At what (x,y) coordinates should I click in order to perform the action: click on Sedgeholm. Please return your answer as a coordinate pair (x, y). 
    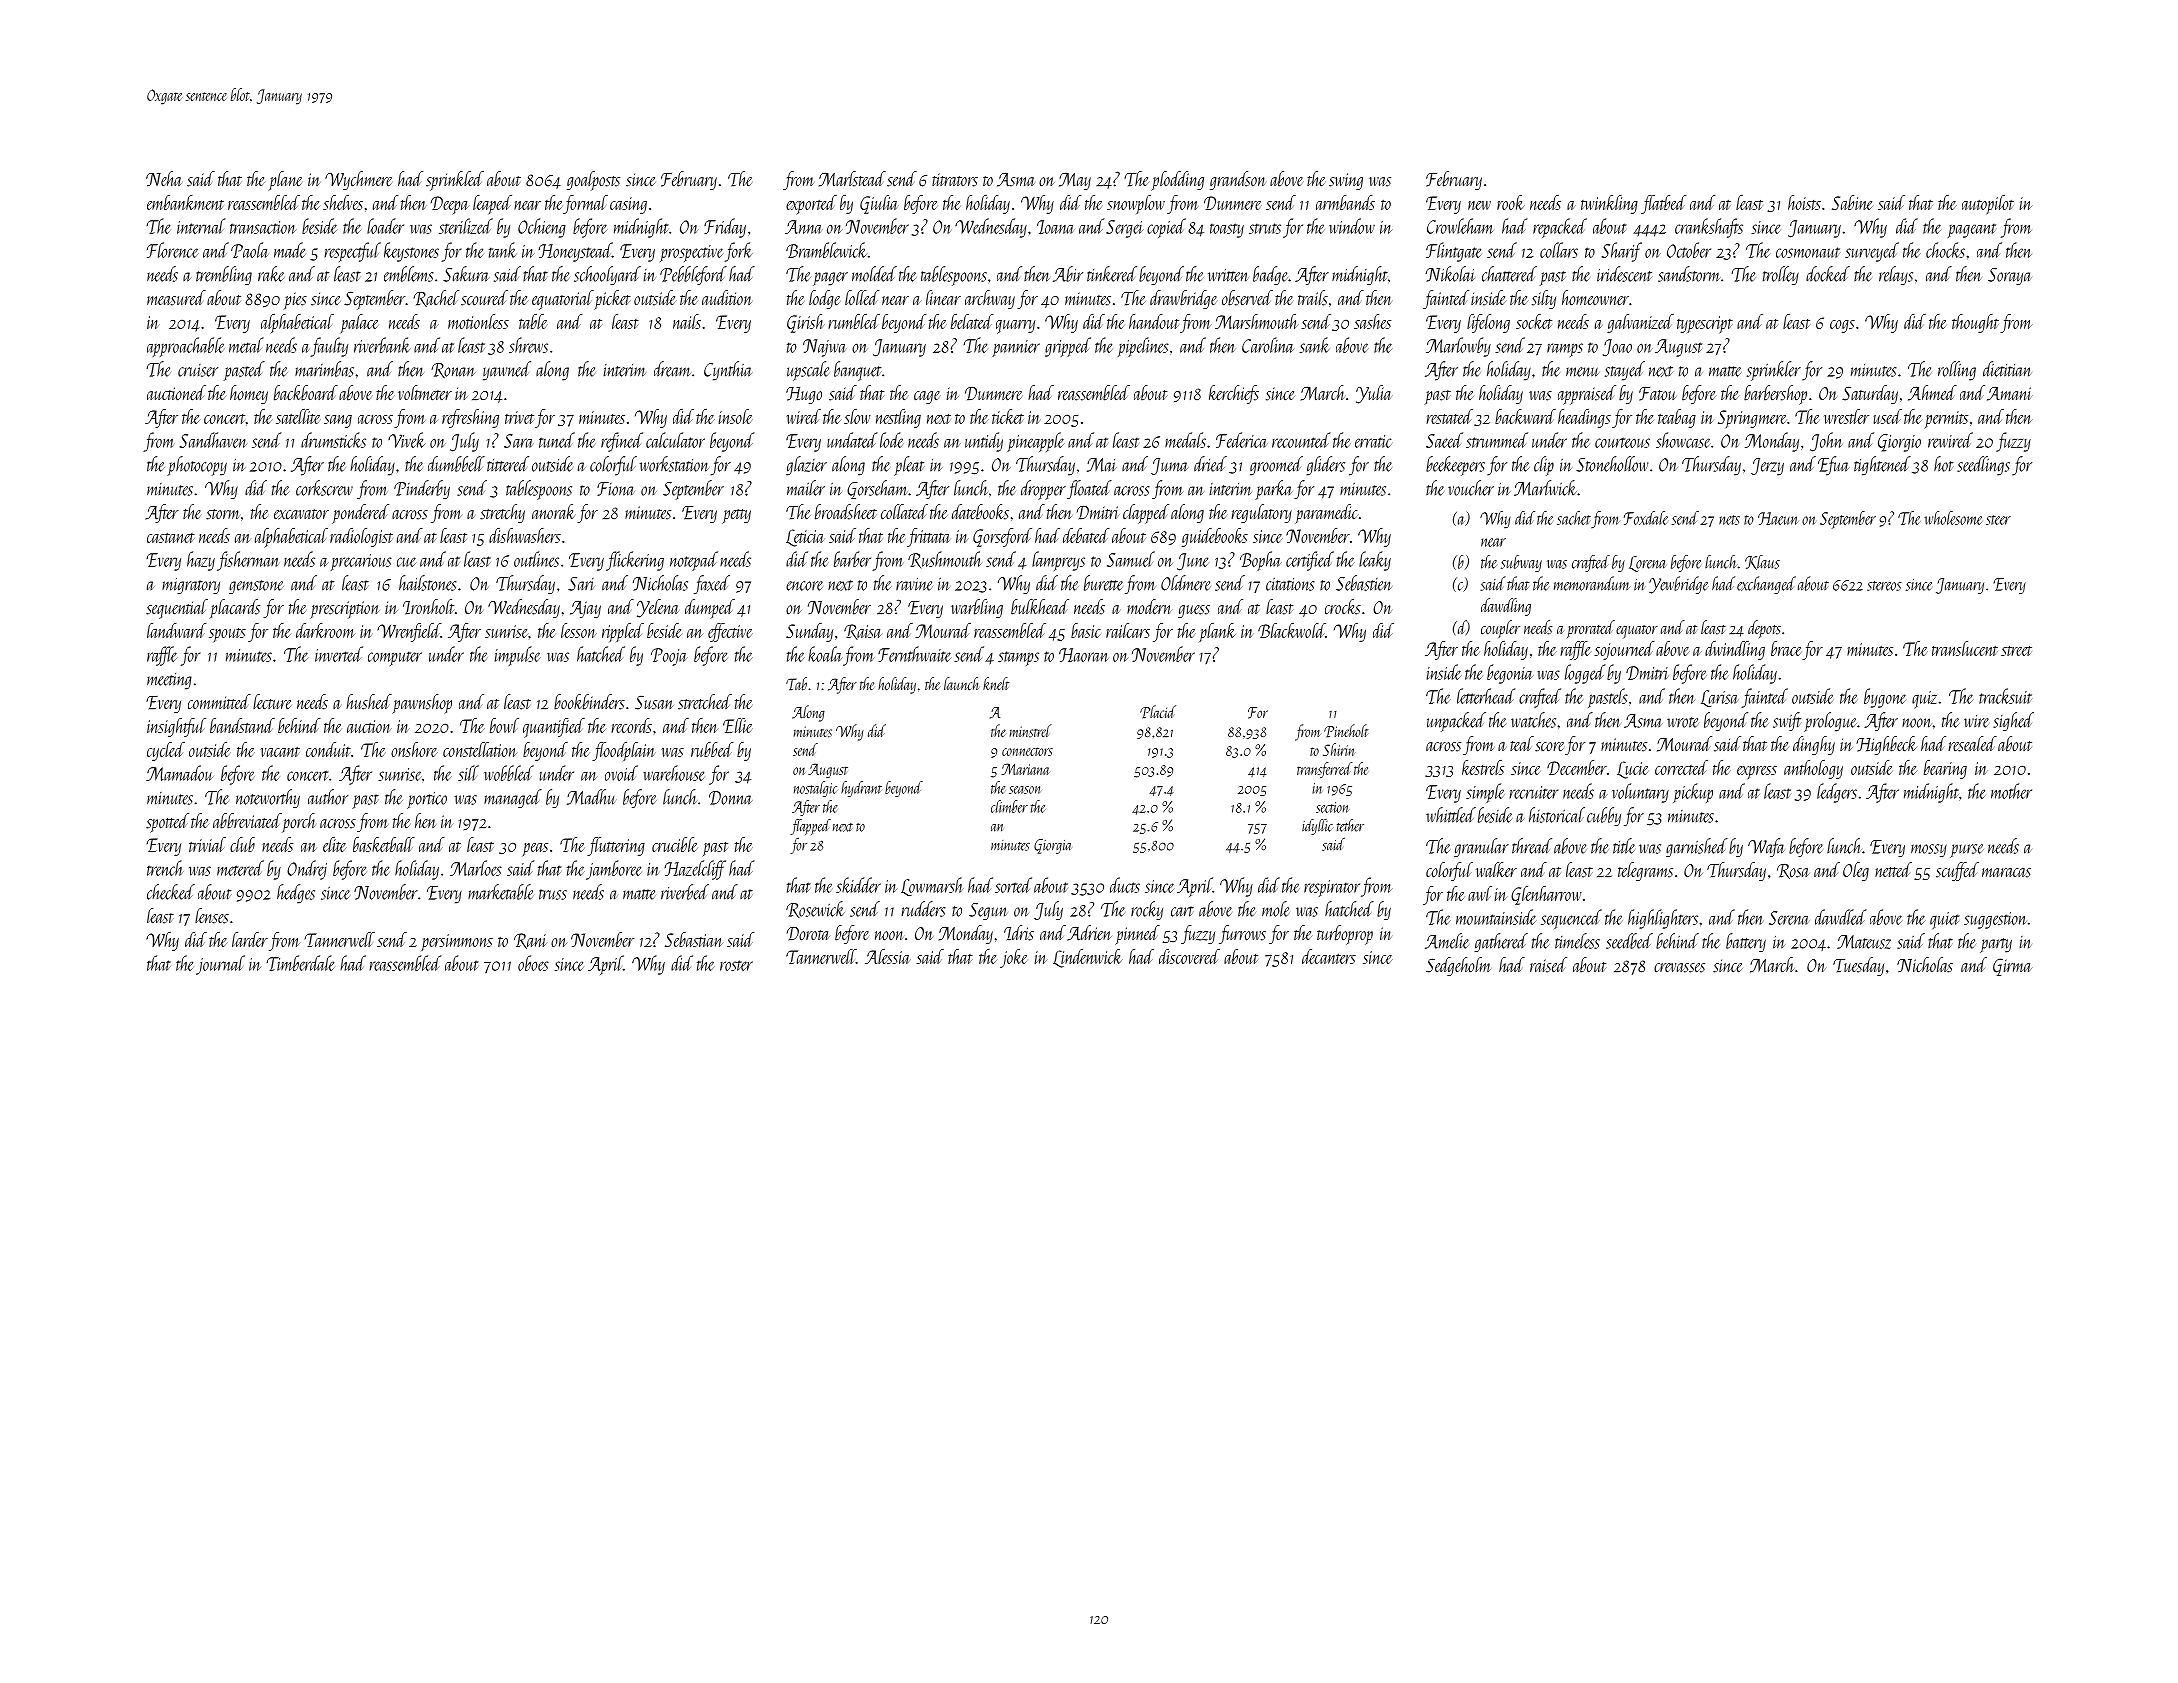
    Looking at the image, I should click on (1458, 966).
